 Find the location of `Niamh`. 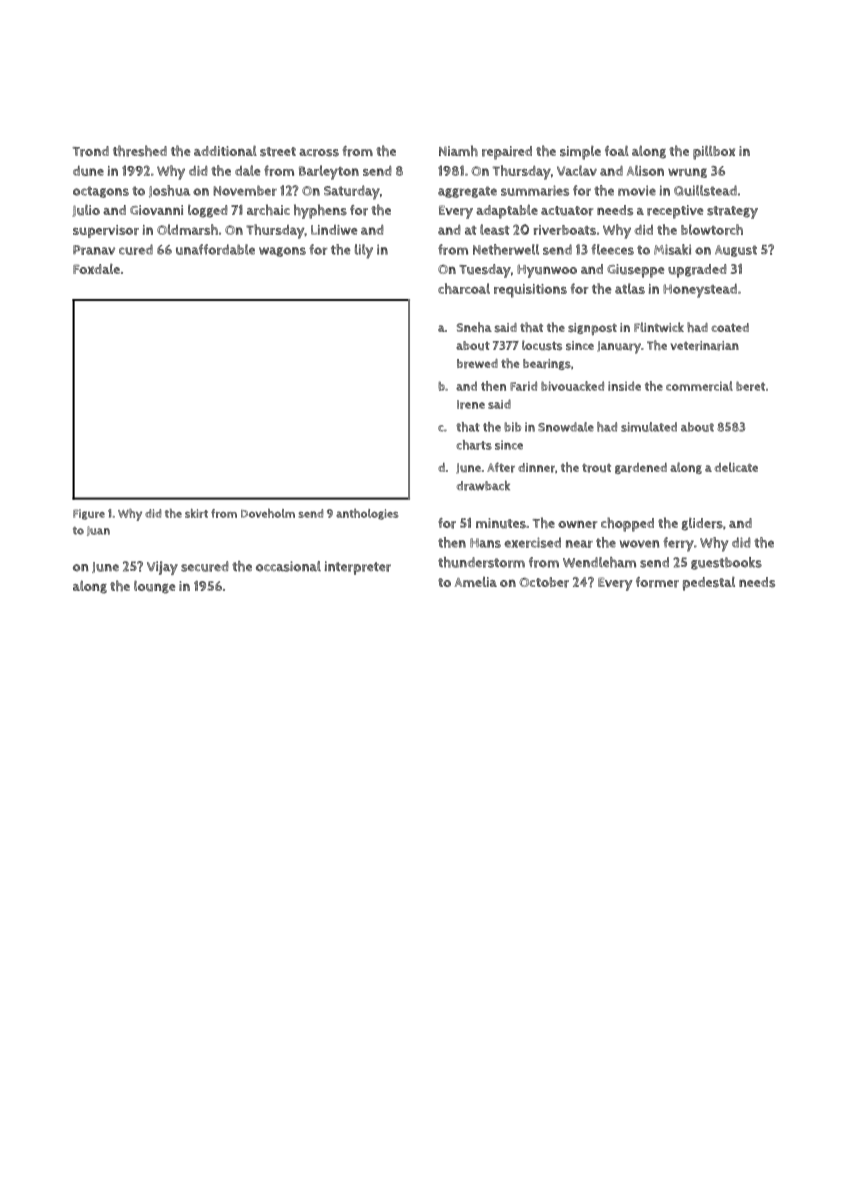

Niamh is located at coordinates (458, 151).
